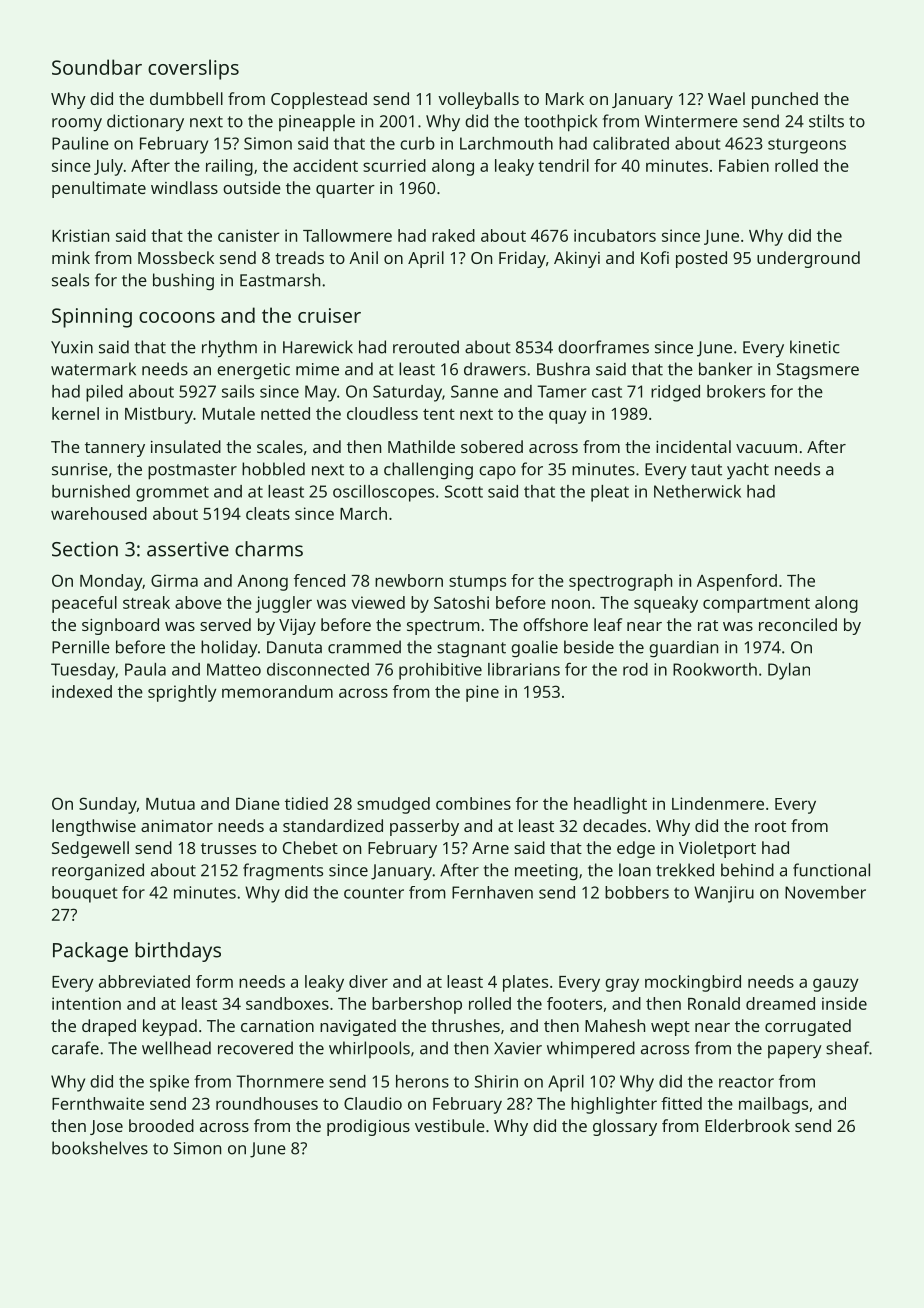 This screenshot has width=924, height=1308. I want to click on Copplestead, so click(319, 100).
